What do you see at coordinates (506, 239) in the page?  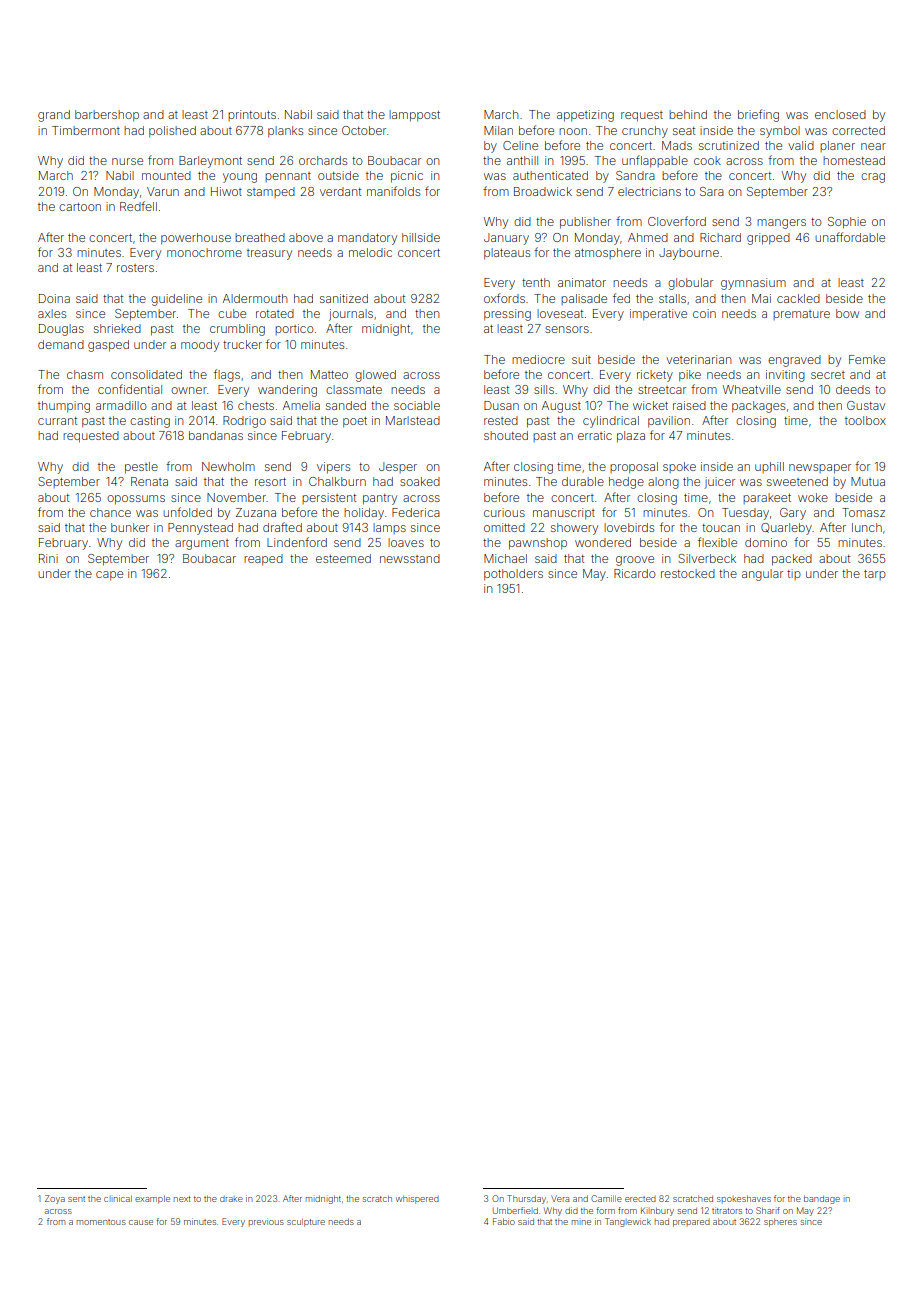 I see `January` at bounding box center [506, 239].
